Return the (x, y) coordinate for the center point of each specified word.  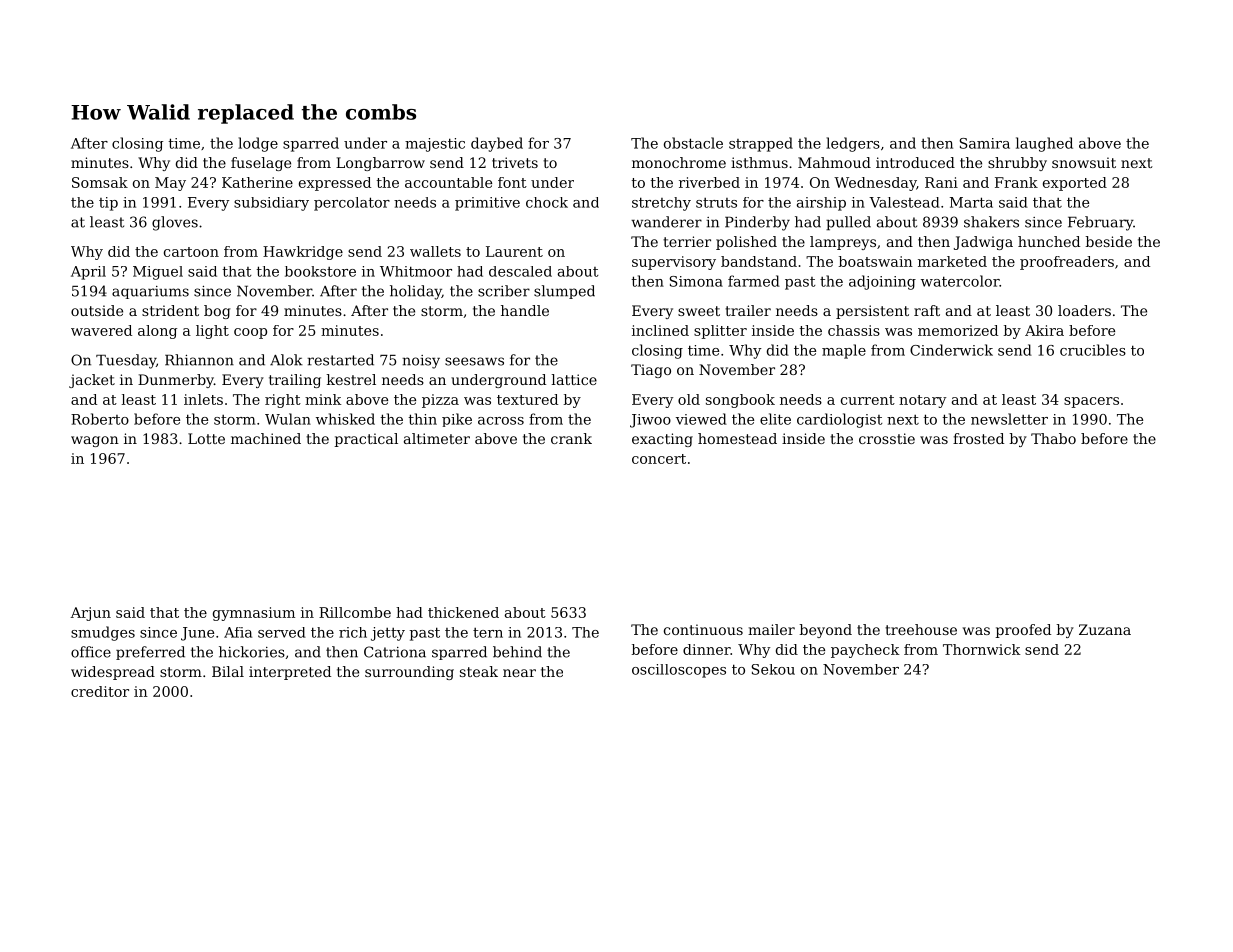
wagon (95, 441)
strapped (761, 144)
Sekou (773, 669)
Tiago (651, 371)
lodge (258, 144)
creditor (100, 691)
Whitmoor (416, 271)
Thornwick (981, 649)
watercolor (960, 281)
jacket (92, 381)
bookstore (320, 271)
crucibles (1093, 350)
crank (571, 438)
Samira (985, 143)
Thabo (1053, 438)
